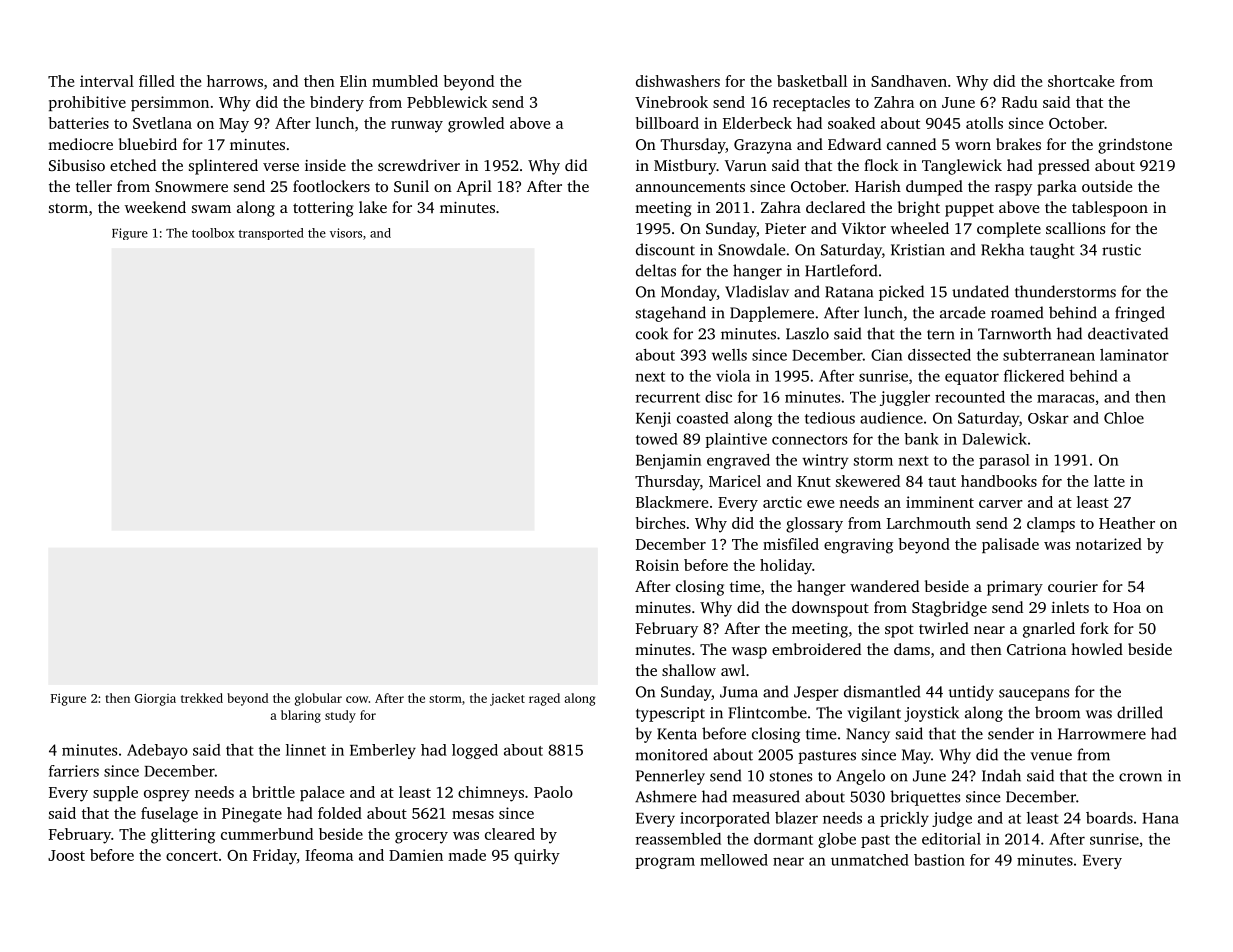 The image size is (1233, 952). Describe the element at coordinates (909, 81) in the screenshot. I see `Sandhaven` at that location.
